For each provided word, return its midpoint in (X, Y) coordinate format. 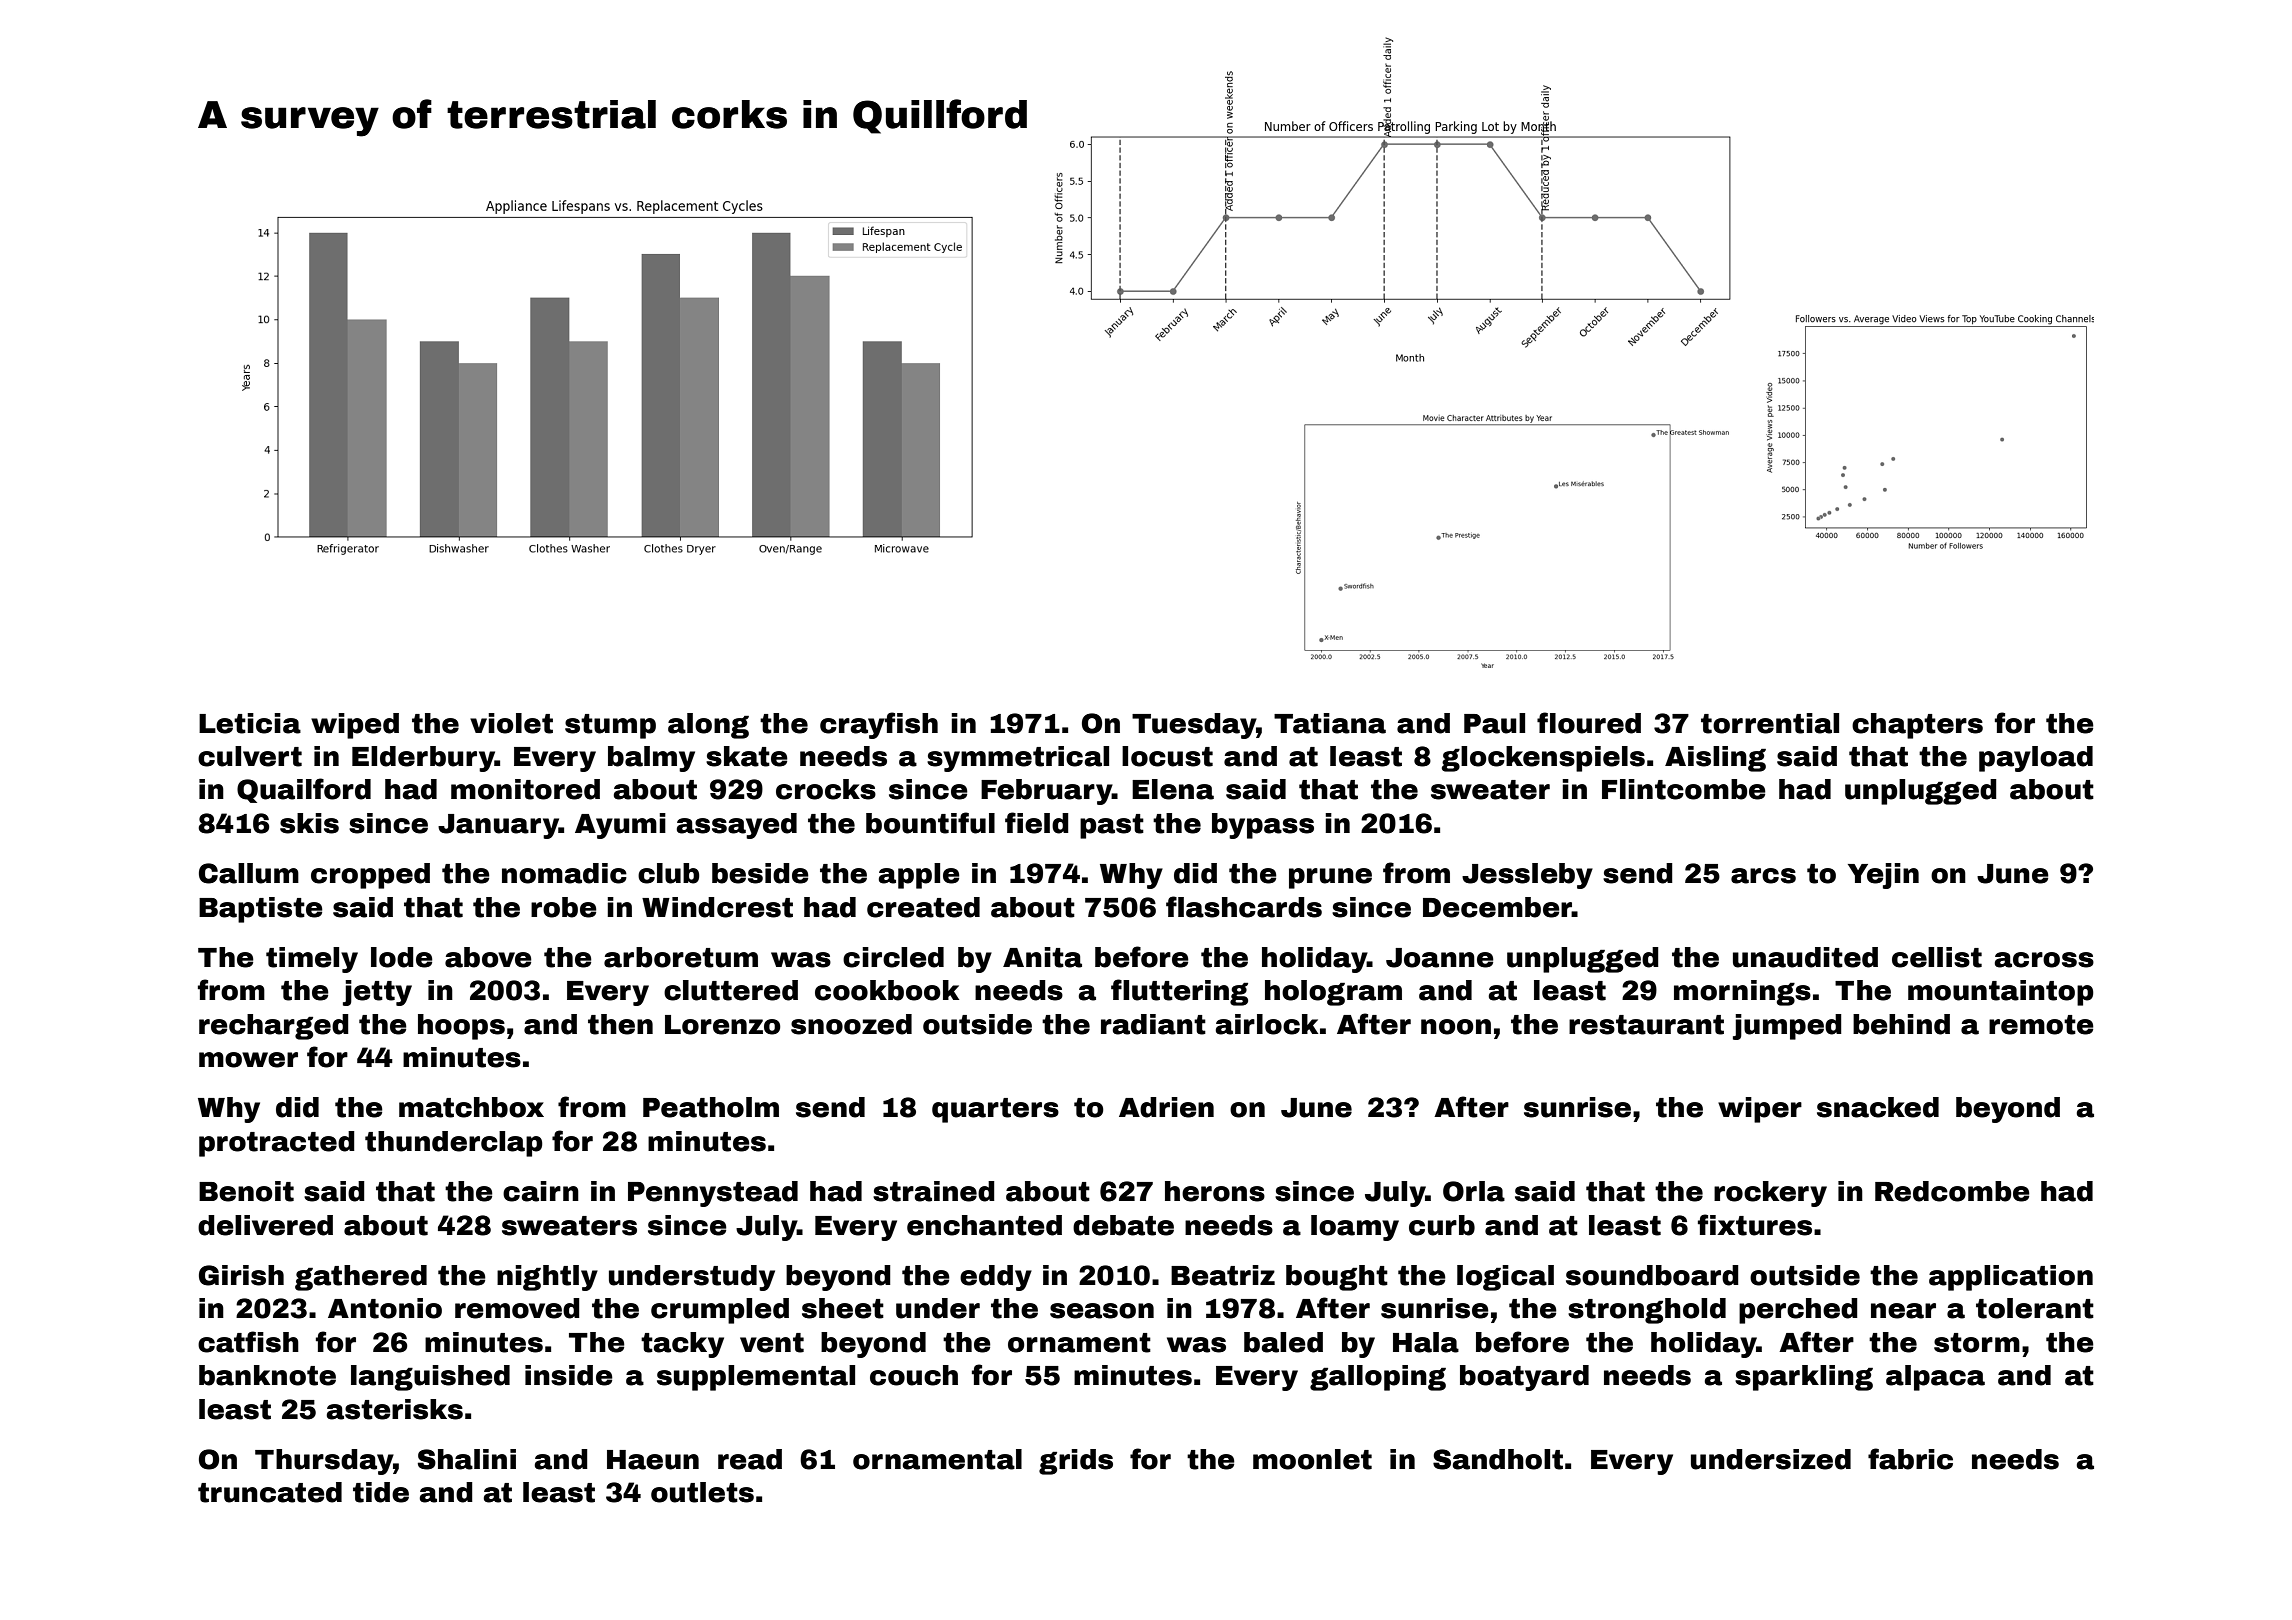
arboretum (681, 957)
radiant (1153, 1024)
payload (2036, 759)
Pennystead (713, 1194)
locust (1167, 756)
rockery (1770, 1194)
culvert (250, 756)
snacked (1878, 1107)
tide (381, 1492)
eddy (996, 1278)
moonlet (1312, 1459)
